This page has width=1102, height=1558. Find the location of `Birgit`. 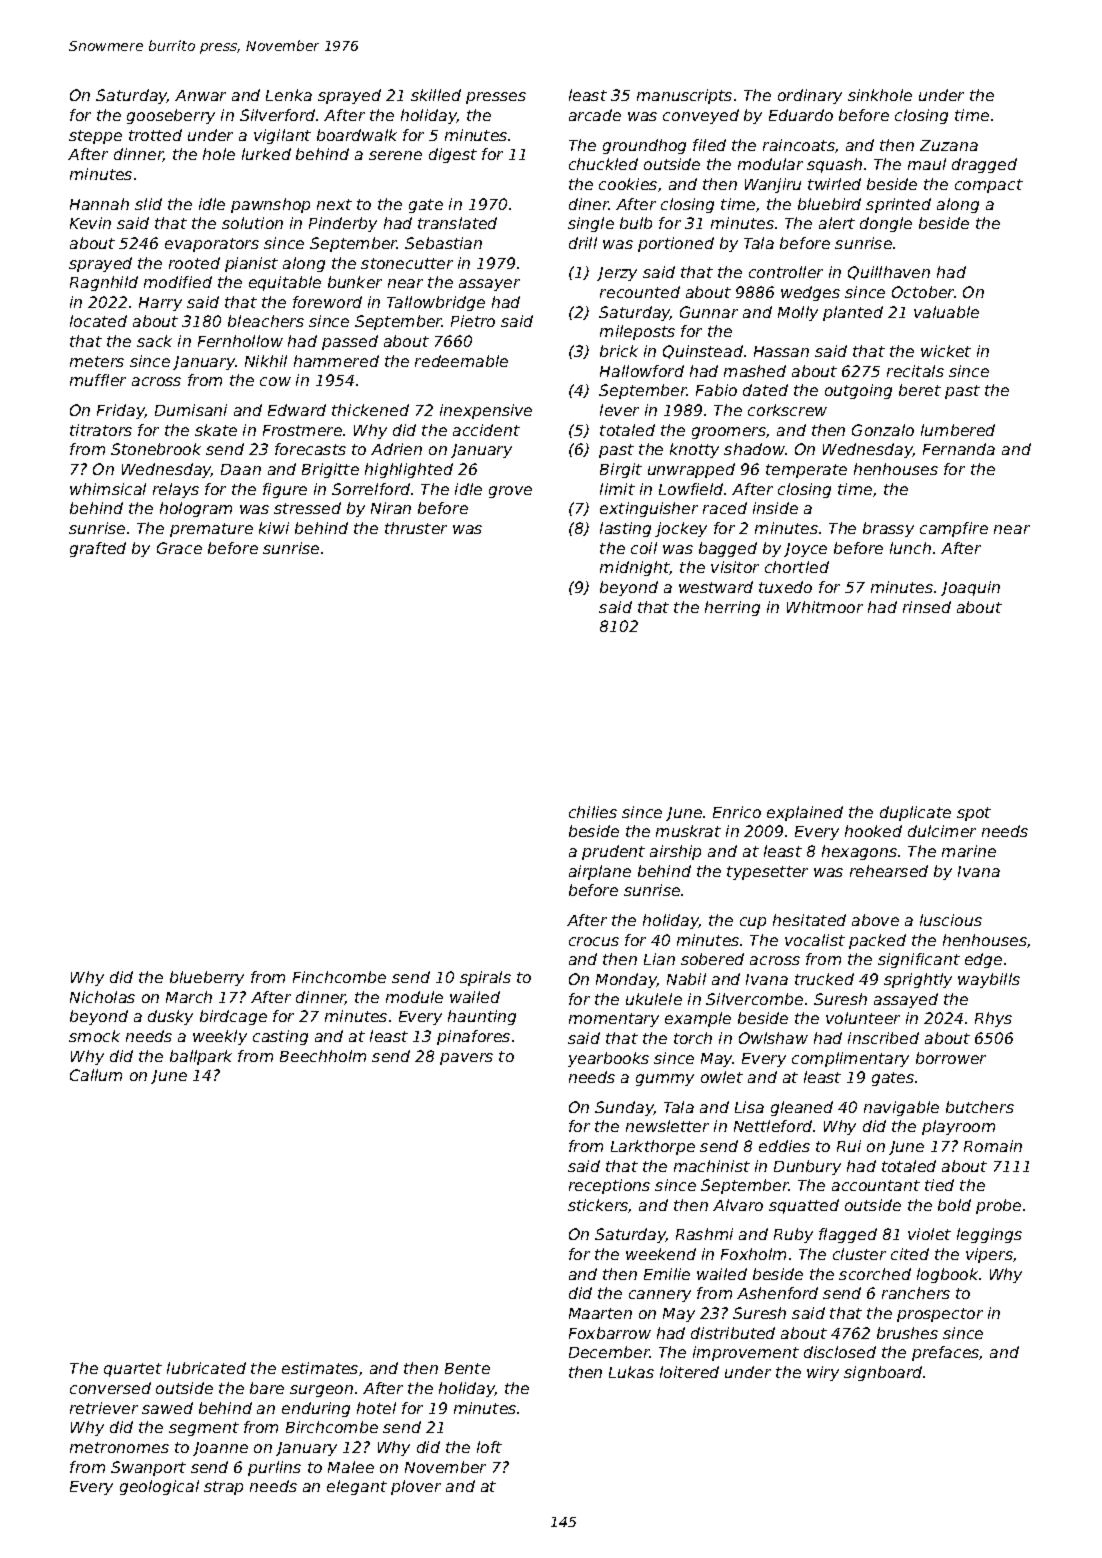

Birgit is located at coordinates (621, 470).
